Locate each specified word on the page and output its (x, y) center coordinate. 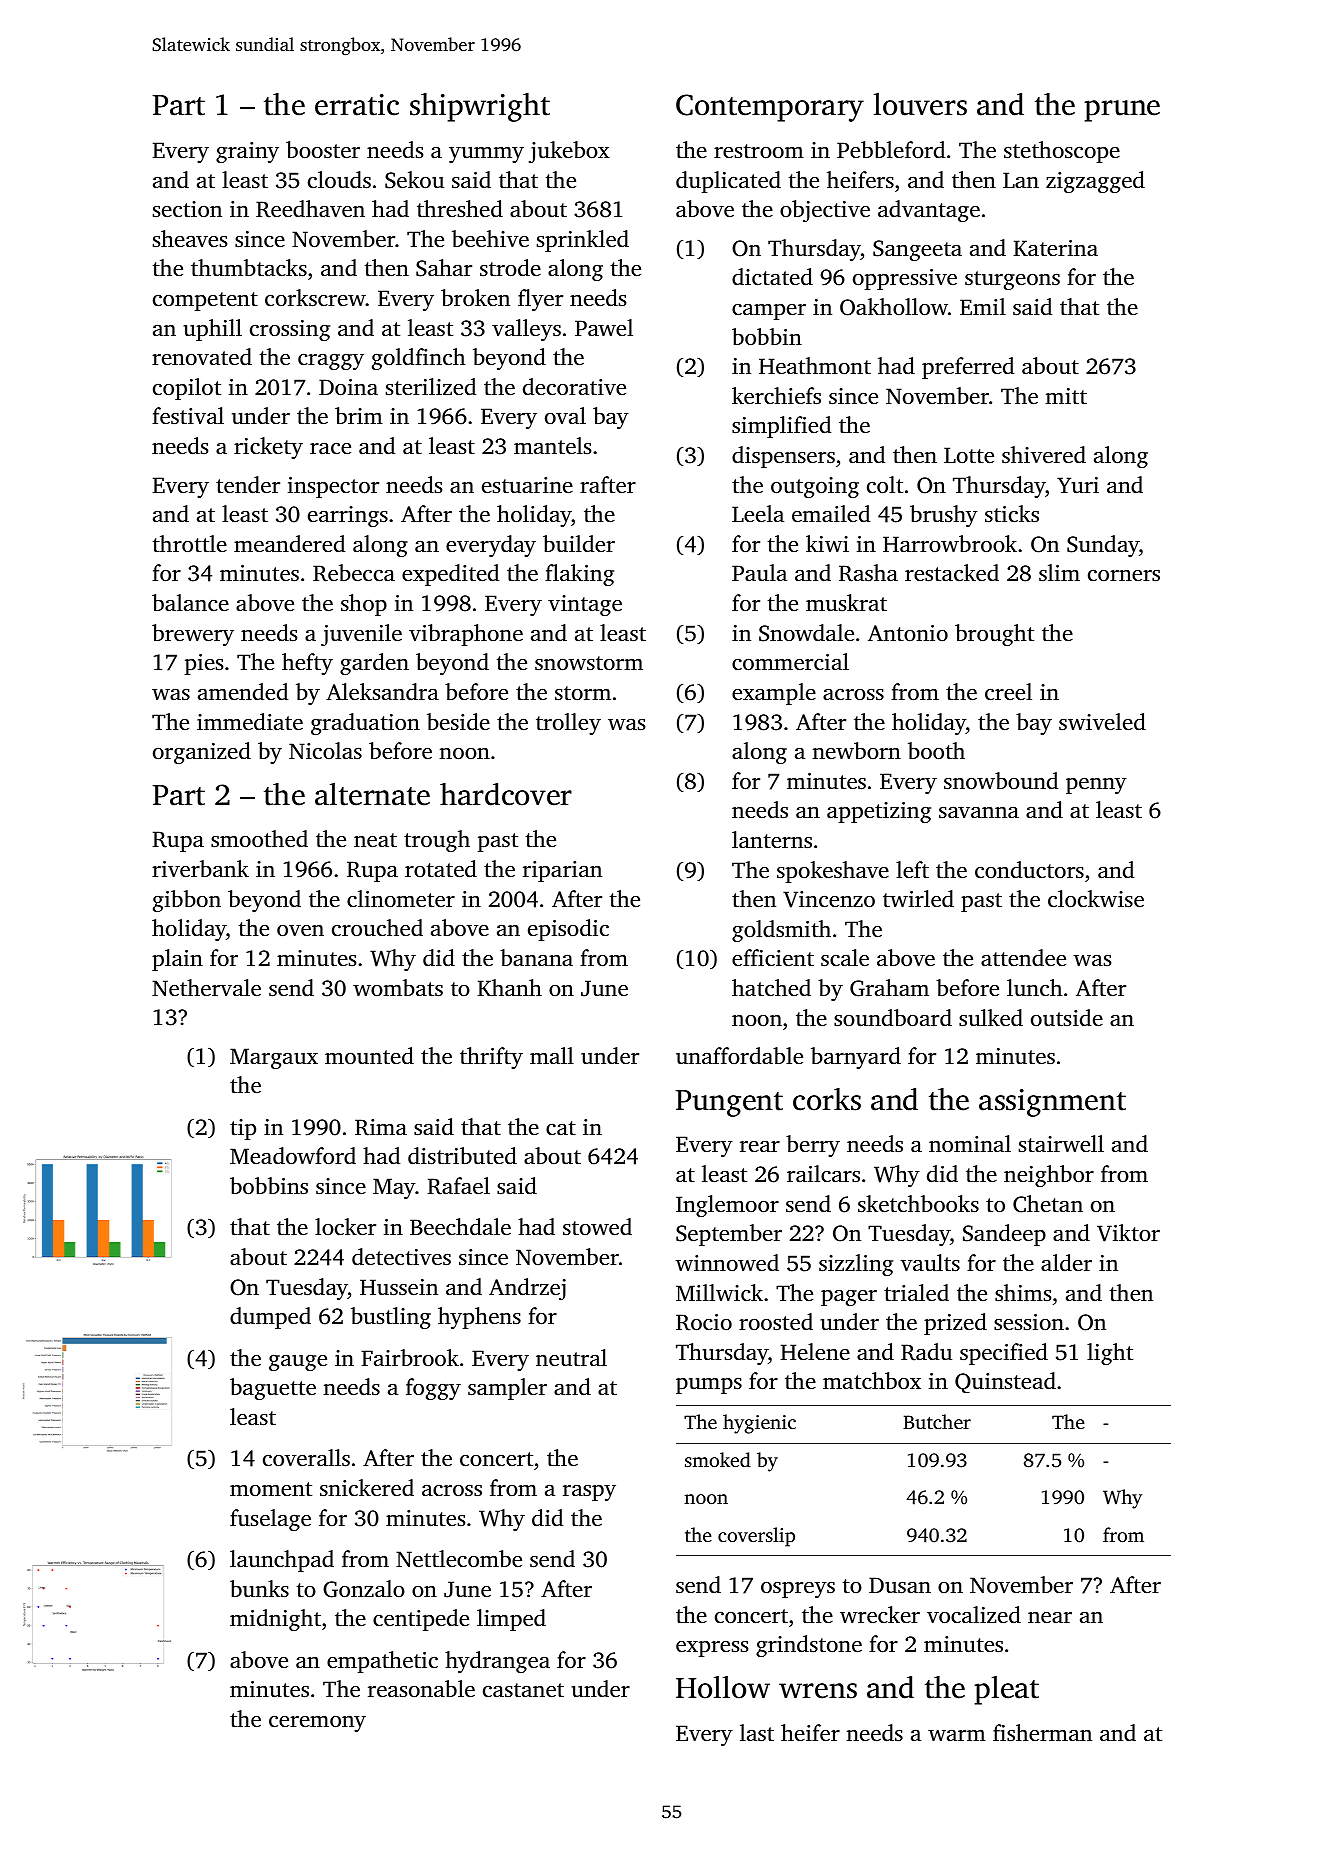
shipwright (480, 107)
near (1050, 1618)
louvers (920, 104)
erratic (357, 105)
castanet (523, 1690)
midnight (275, 1620)
